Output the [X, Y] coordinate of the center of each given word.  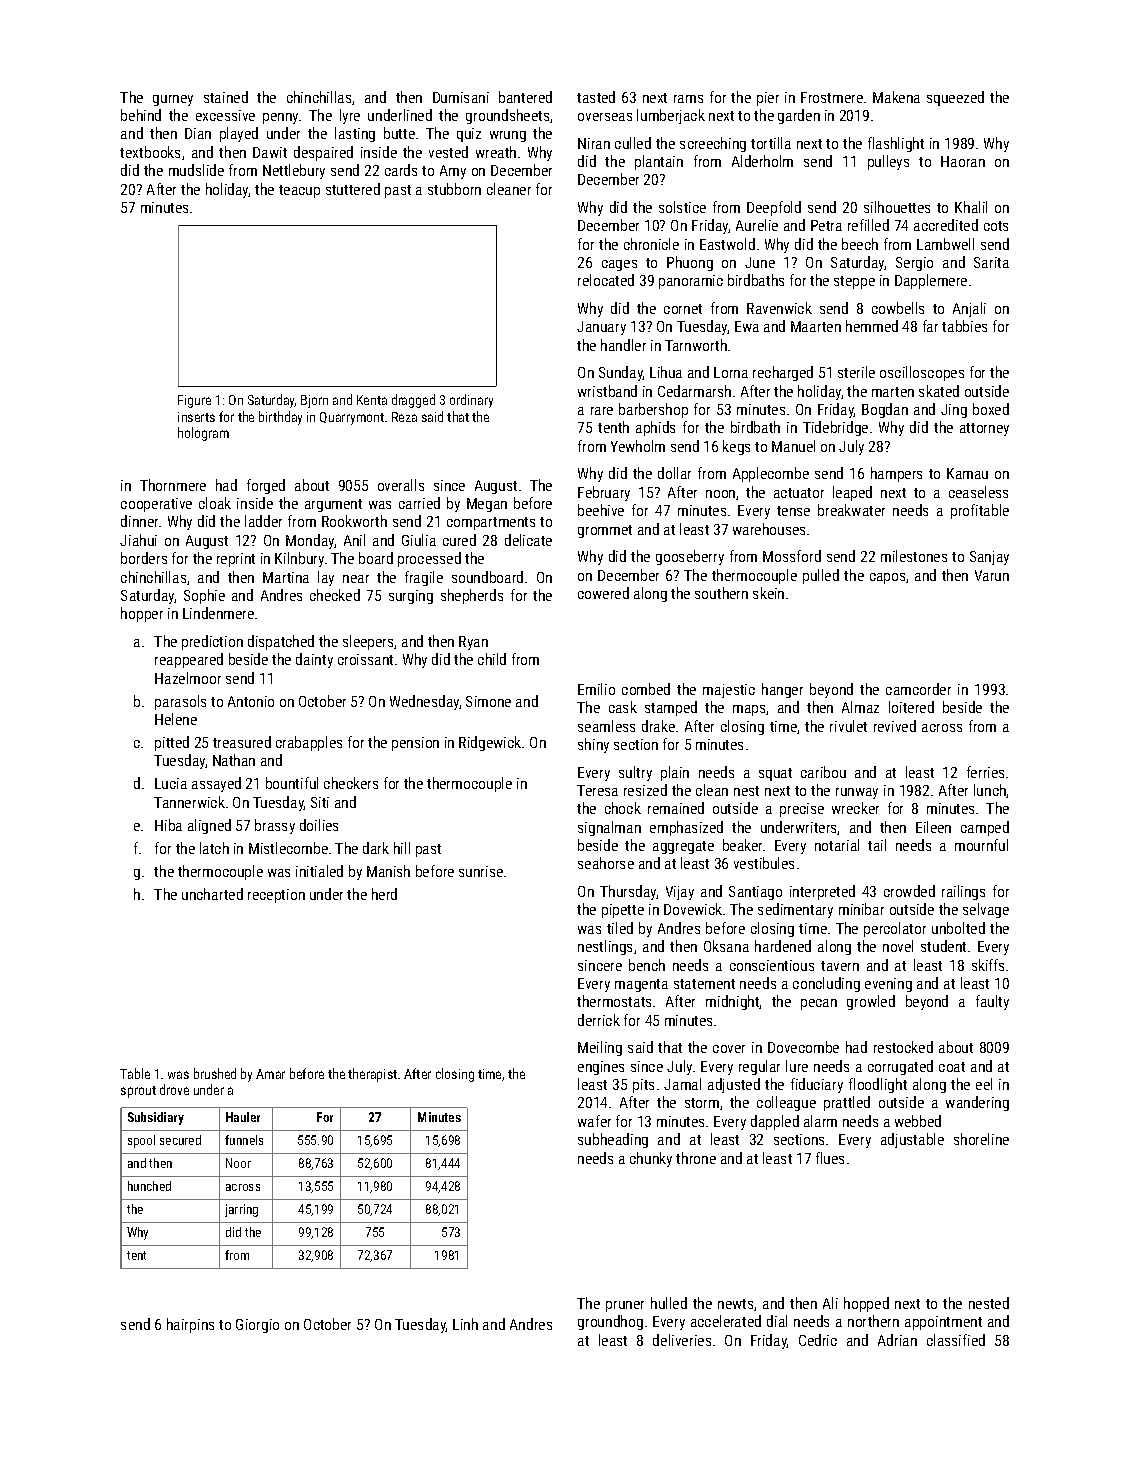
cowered [603, 593]
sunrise [481, 871]
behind [141, 115]
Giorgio [257, 1326]
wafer [594, 1121]
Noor [238, 1163]
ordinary [471, 401]
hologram [203, 434]
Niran [594, 143]
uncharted [212, 894]
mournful [981, 845]
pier [768, 99]
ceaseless [978, 492]
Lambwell [945, 244]
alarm [820, 1121]
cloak [215, 503]
